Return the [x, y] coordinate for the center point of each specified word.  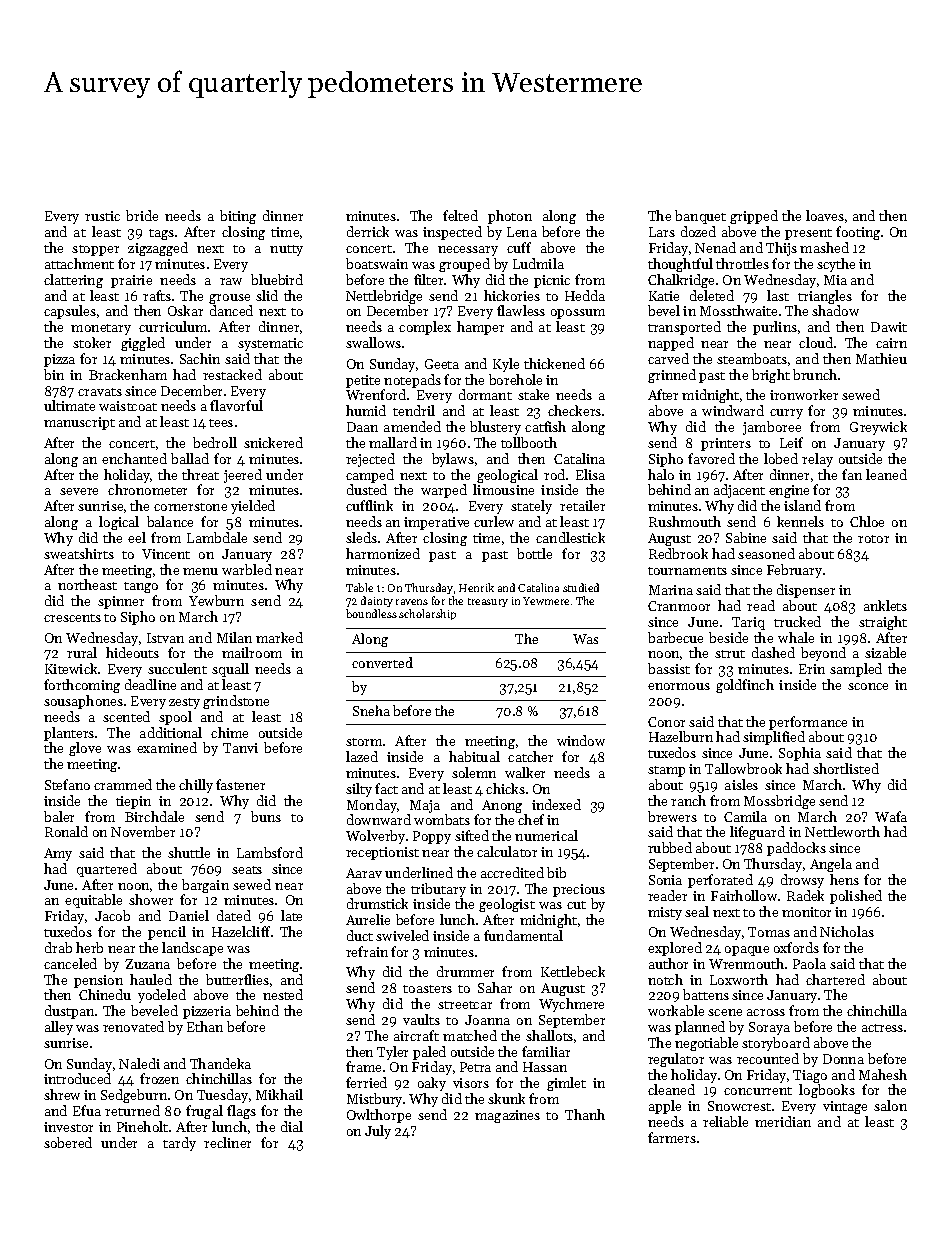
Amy [58, 854]
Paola [809, 963]
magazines [507, 1116]
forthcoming [82, 686]
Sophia [800, 754]
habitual [474, 756]
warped [444, 491]
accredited [512, 872]
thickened [554, 363]
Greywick [878, 428]
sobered [68, 1142]
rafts [157, 295]
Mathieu [881, 358]
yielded [253, 507]
